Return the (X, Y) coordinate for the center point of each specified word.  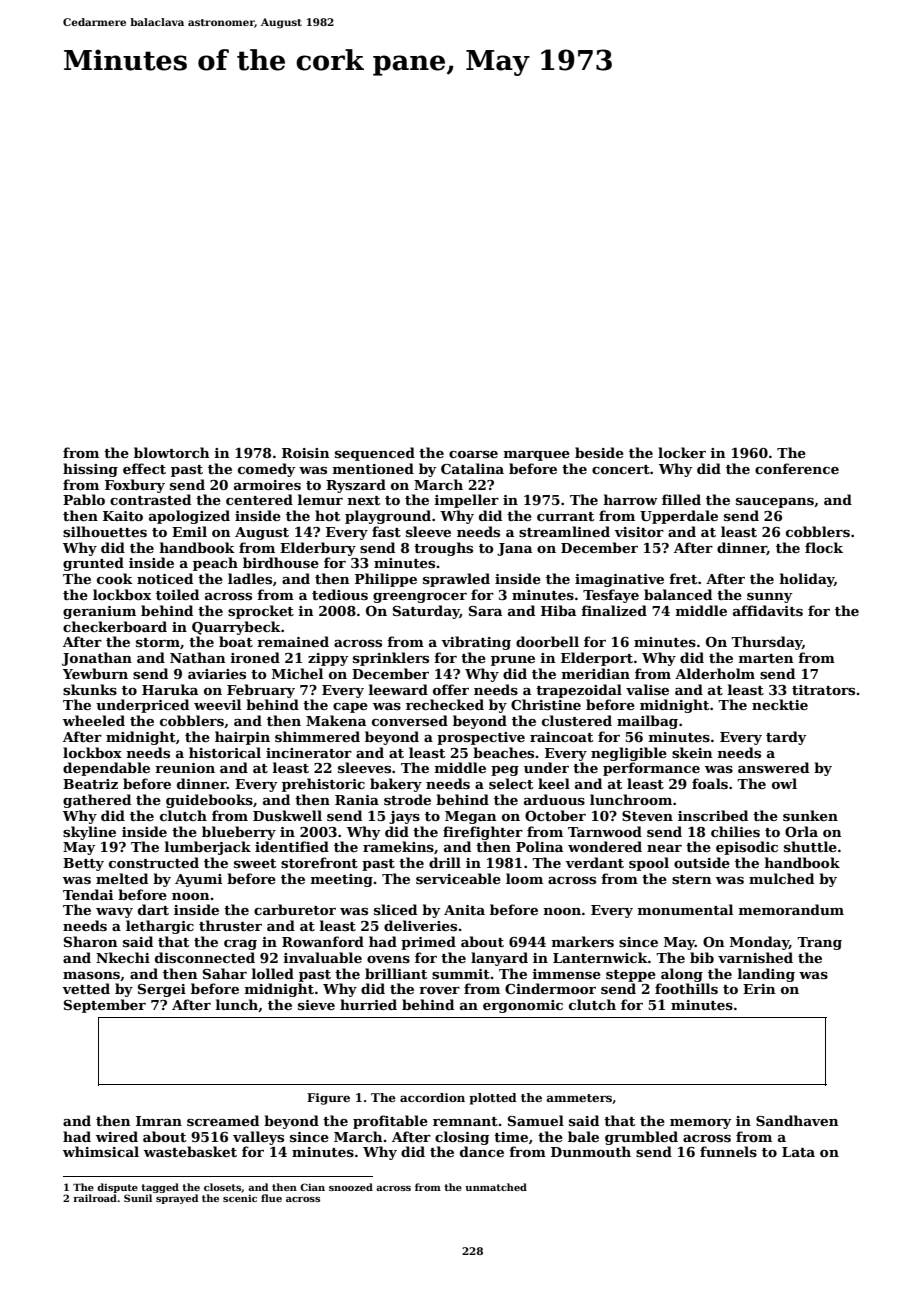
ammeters (579, 1098)
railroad (95, 1198)
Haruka (170, 689)
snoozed (351, 1187)
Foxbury (135, 486)
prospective (481, 738)
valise (647, 689)
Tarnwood (605, 831)
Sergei (162, 990)
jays (404, 817)
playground (388, 517)
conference (797, 468)
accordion (432, 1097)
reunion (185, 768)
